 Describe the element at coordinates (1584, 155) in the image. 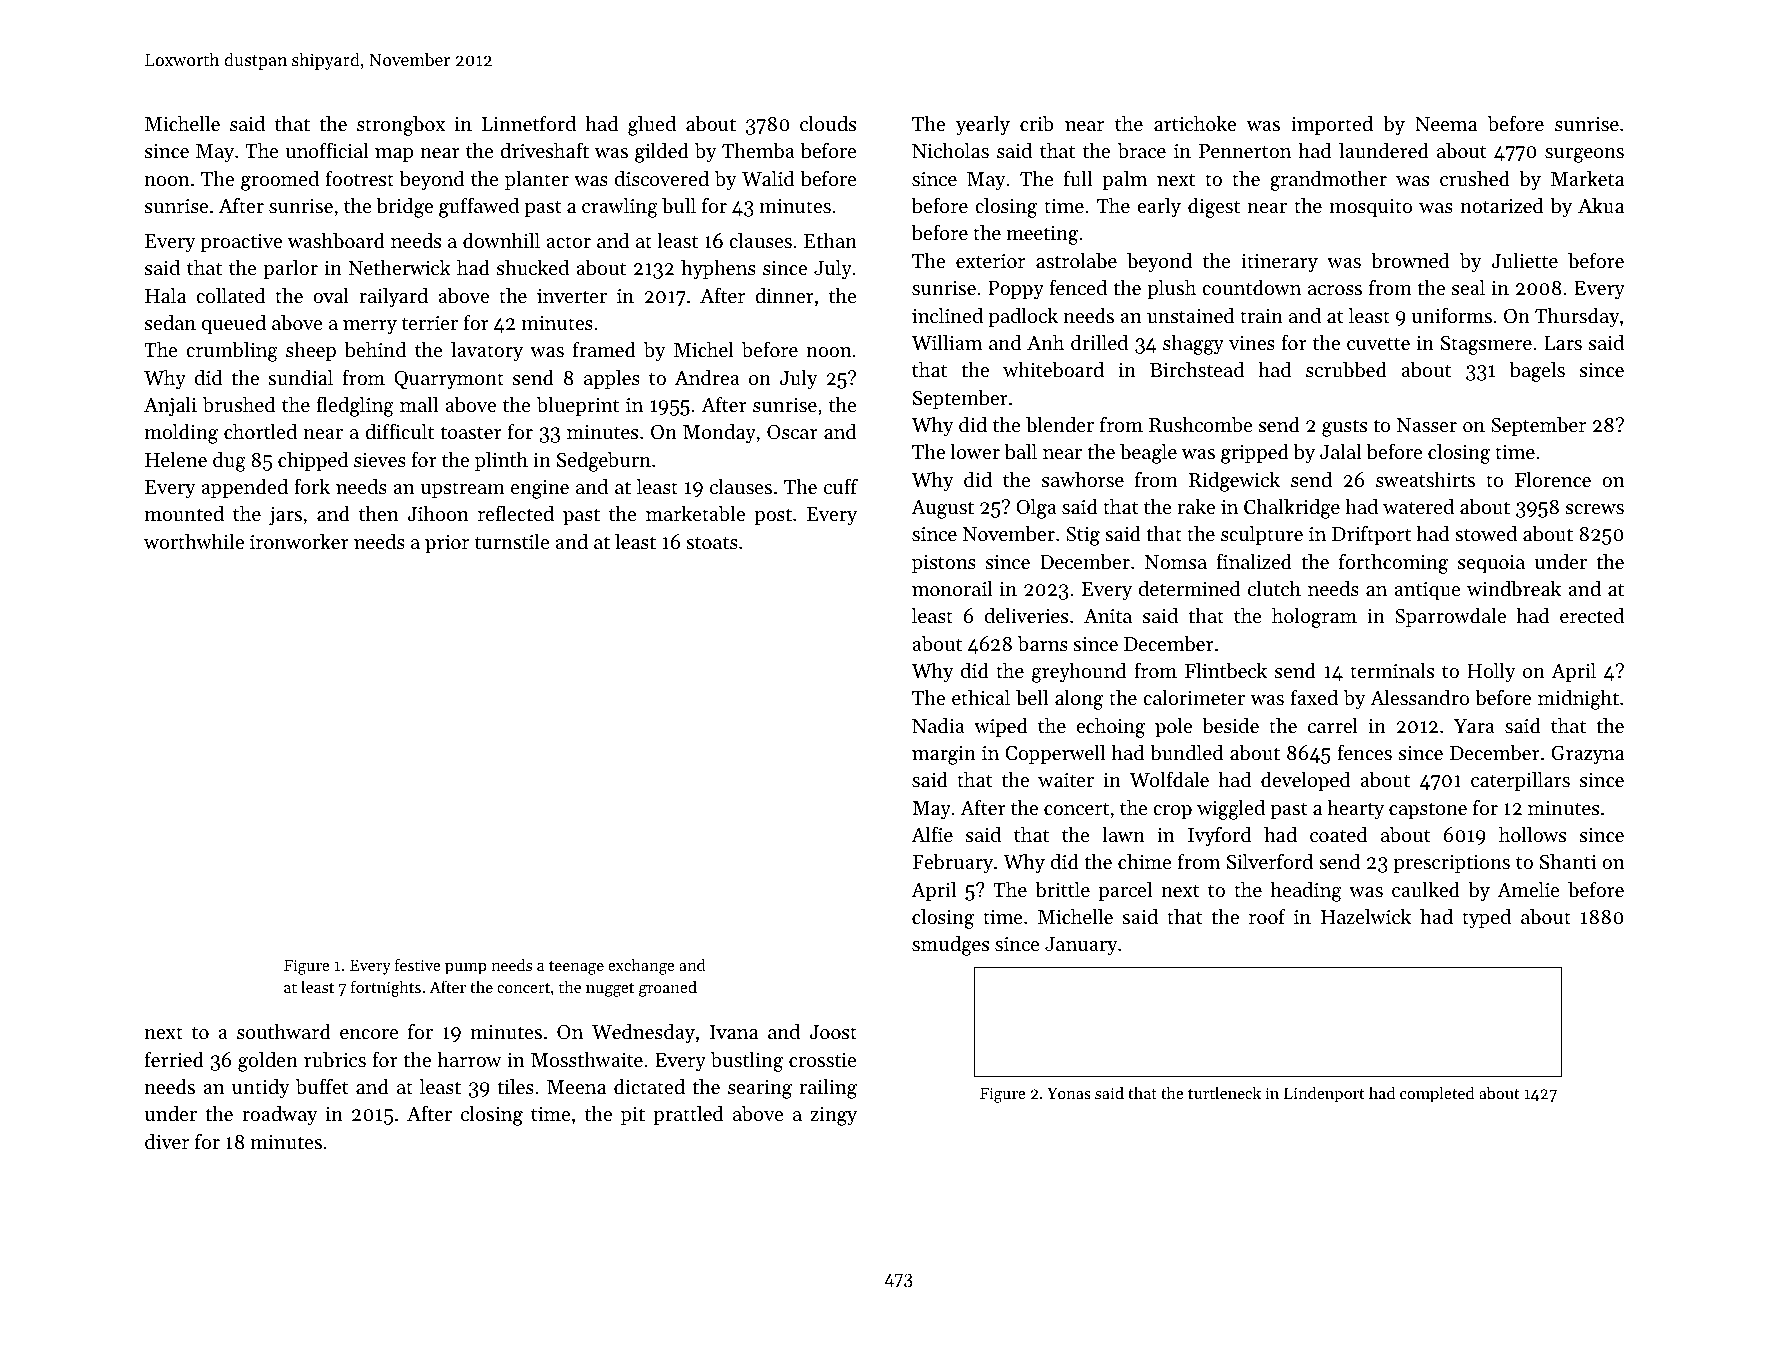

I see `surgeons` at that location.
